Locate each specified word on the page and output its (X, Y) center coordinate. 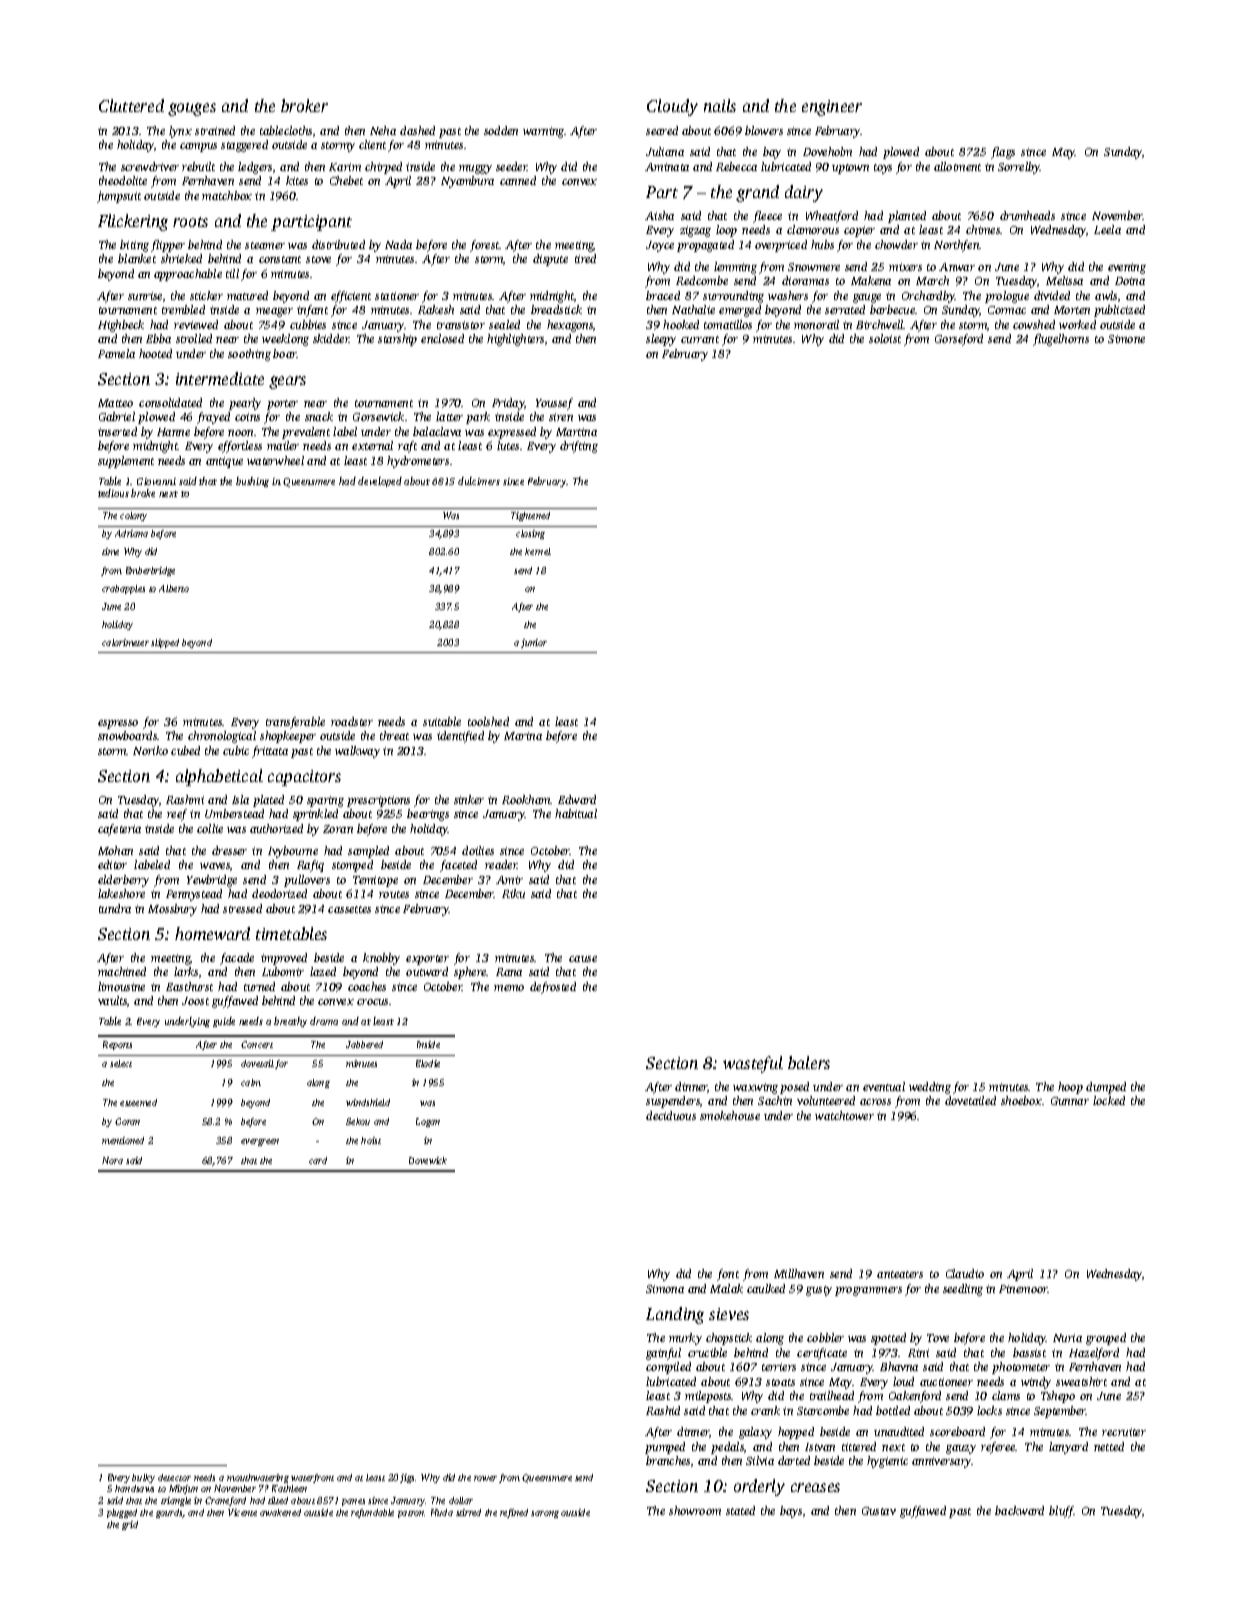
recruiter (1124, 1432)
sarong (545, 1514)
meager (274, 312)
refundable (372, 1513)
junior (534, 643)
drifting (579, 447)
